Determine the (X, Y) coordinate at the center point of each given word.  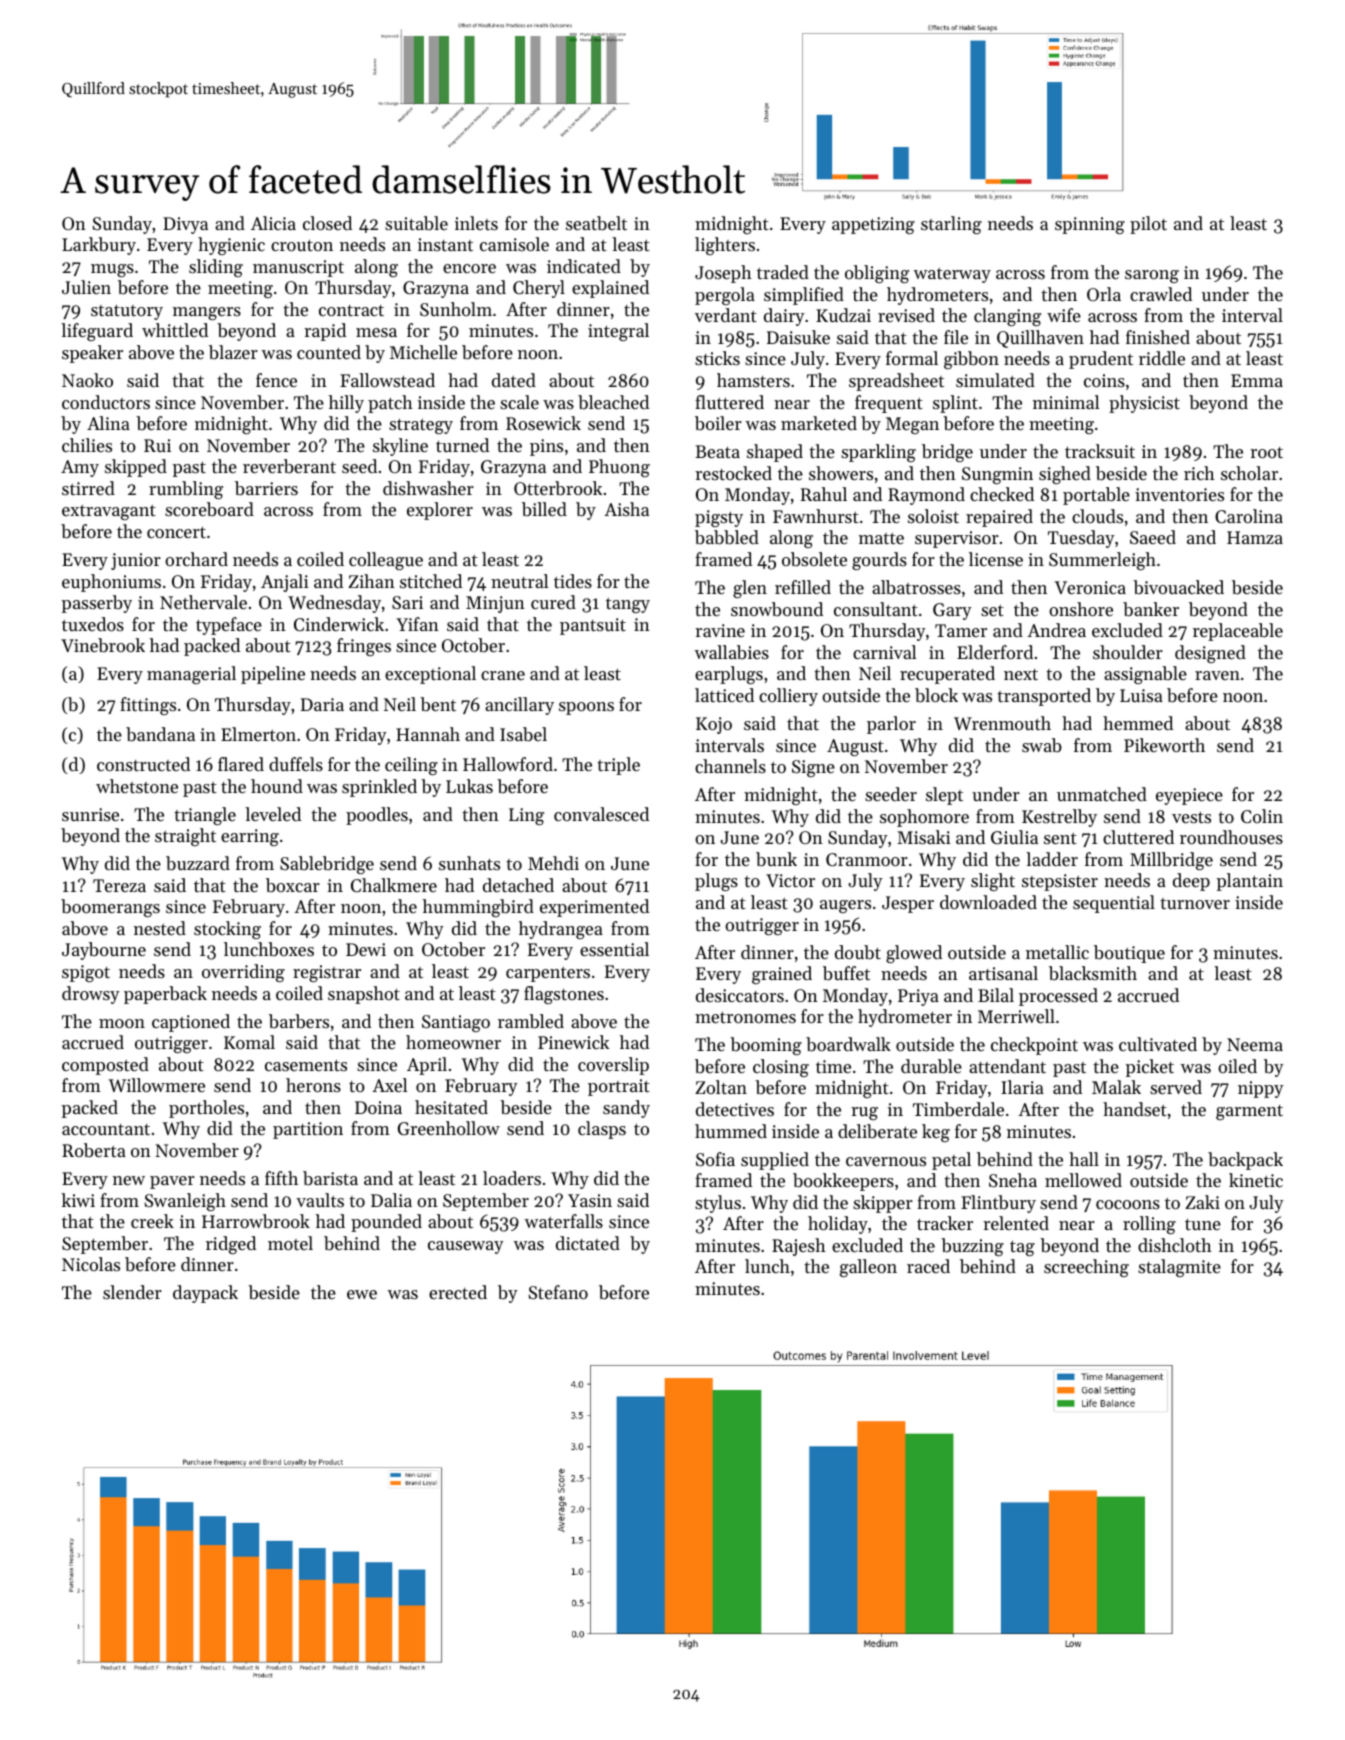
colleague (386, 561)
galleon (868, 1268)
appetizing (873, 225)
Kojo (714, 725)
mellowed (1083, 1180)
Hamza (1255, 537)
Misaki (924, 837)
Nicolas (91, 1264)
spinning (1090, 225)
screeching (1086, 1268)
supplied (775, 1161)
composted (105, 1066)
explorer (440, 511)
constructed (143, 764)
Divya (185, 225)
